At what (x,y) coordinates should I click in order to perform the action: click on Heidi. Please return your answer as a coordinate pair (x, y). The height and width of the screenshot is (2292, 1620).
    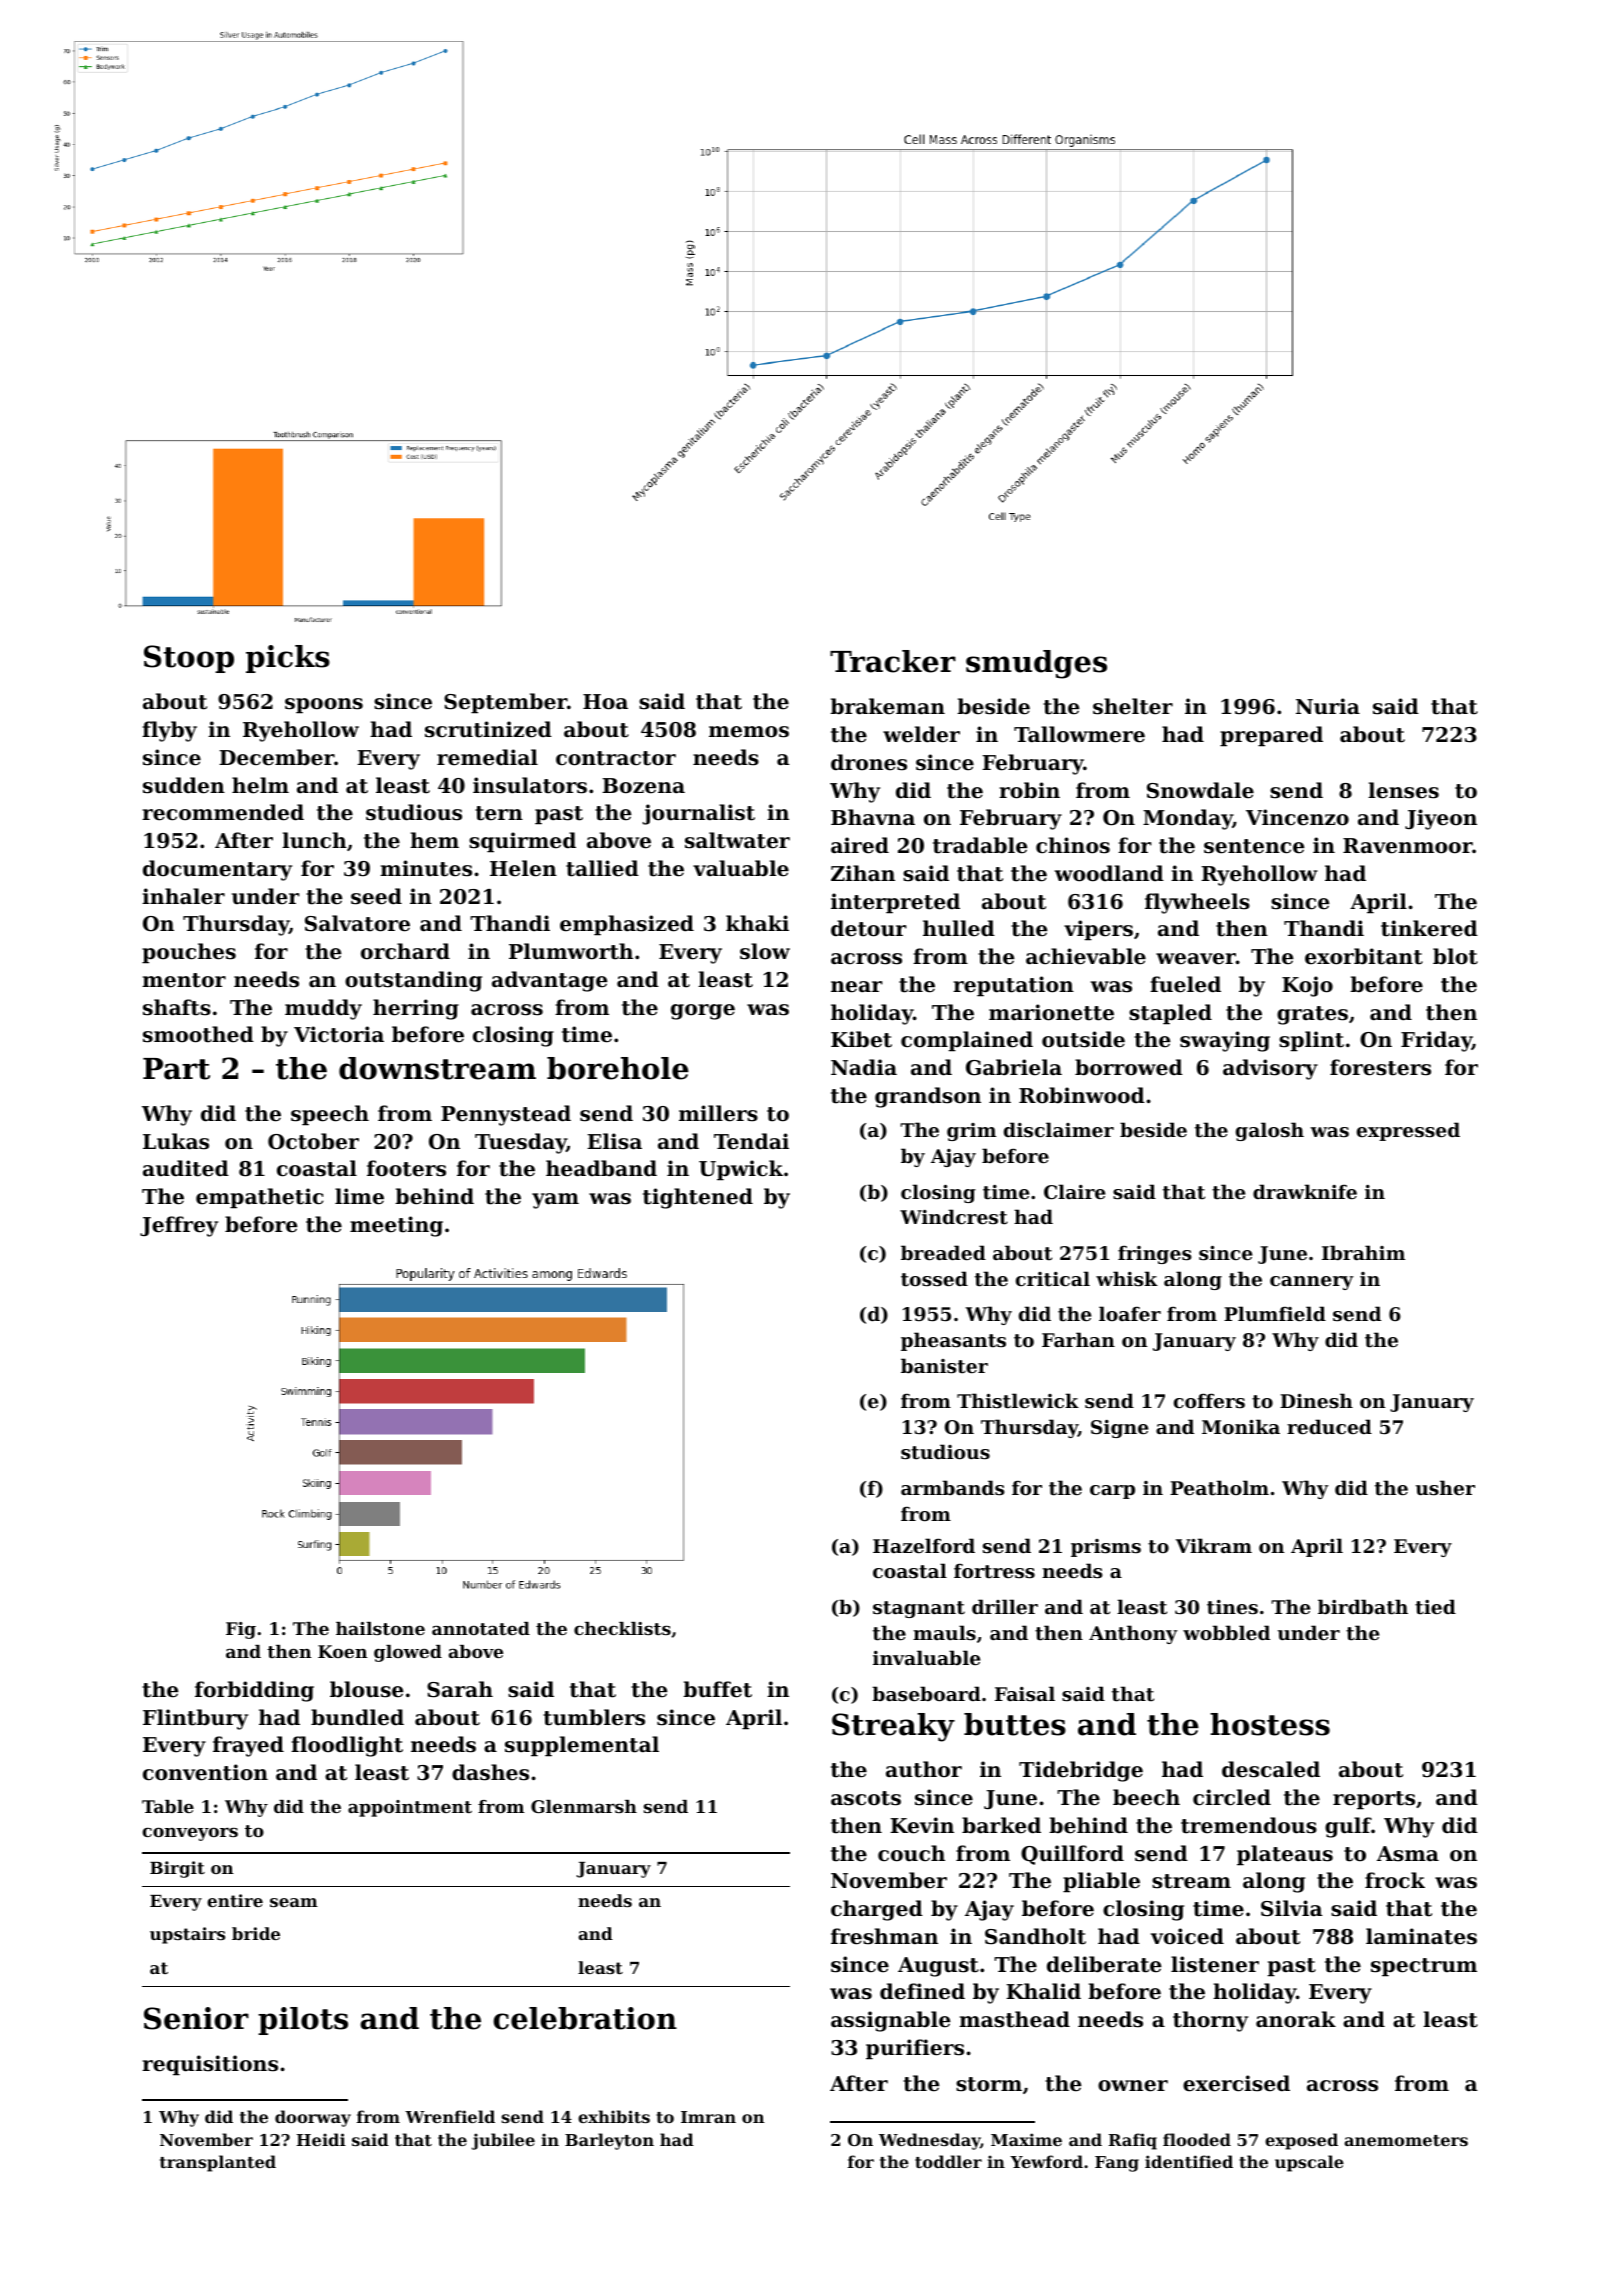
    Looking at the image, I should click on (321, 2139).
